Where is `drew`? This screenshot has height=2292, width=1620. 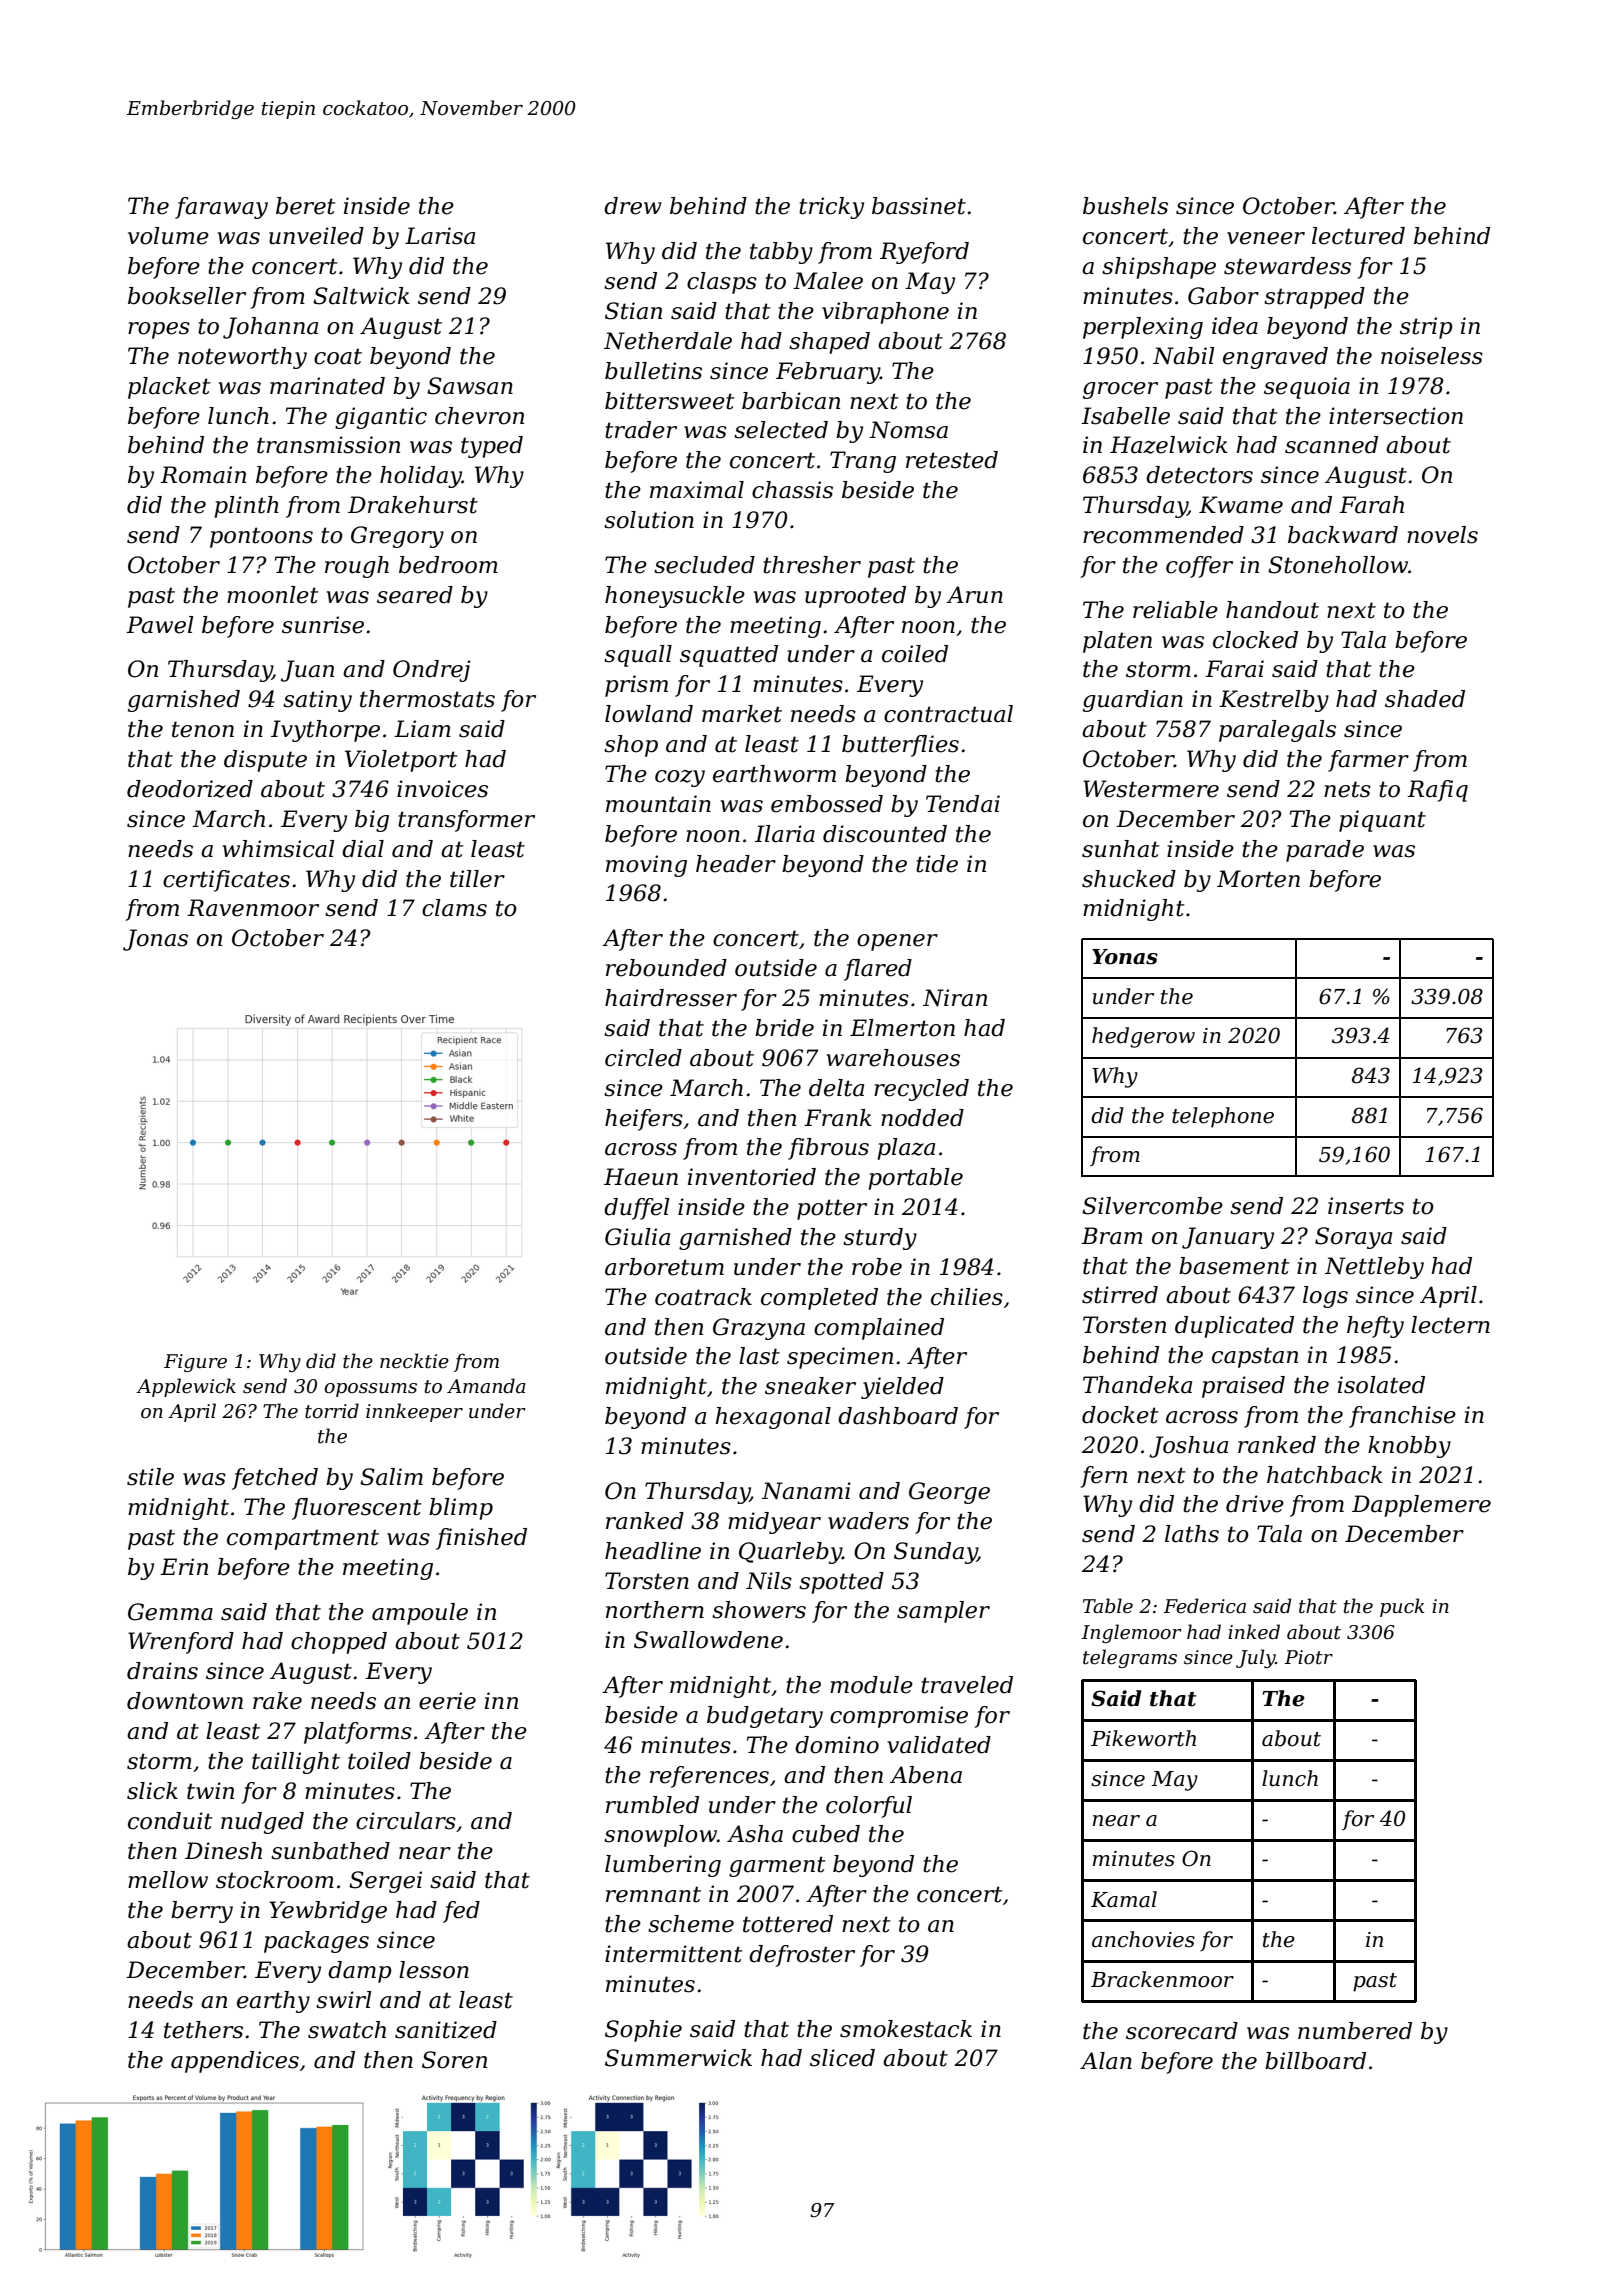 drew is located at coordinates (633, 206).
